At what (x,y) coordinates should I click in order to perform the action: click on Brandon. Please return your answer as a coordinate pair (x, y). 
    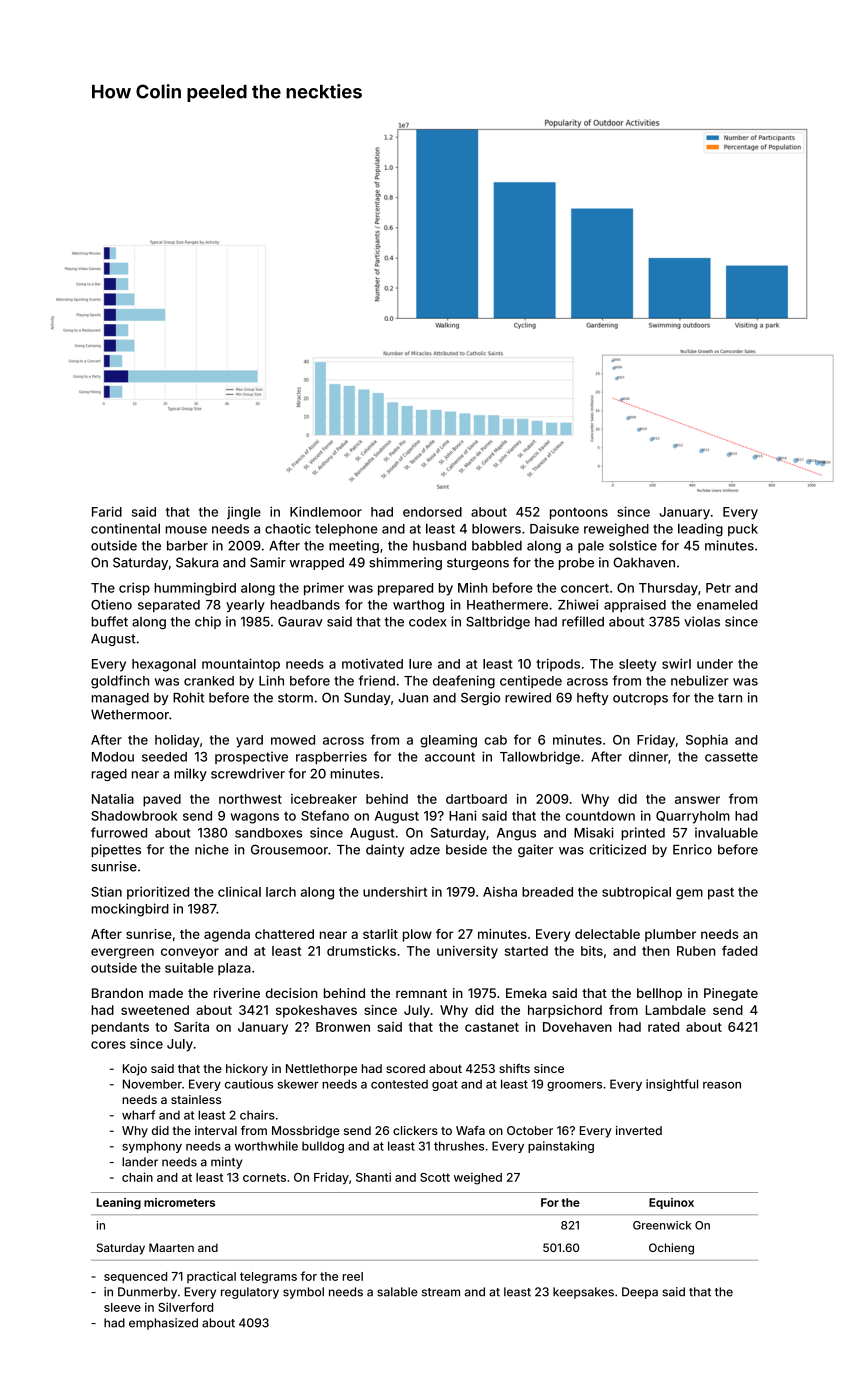
    Looking at the image, I should click on (117, 993).
